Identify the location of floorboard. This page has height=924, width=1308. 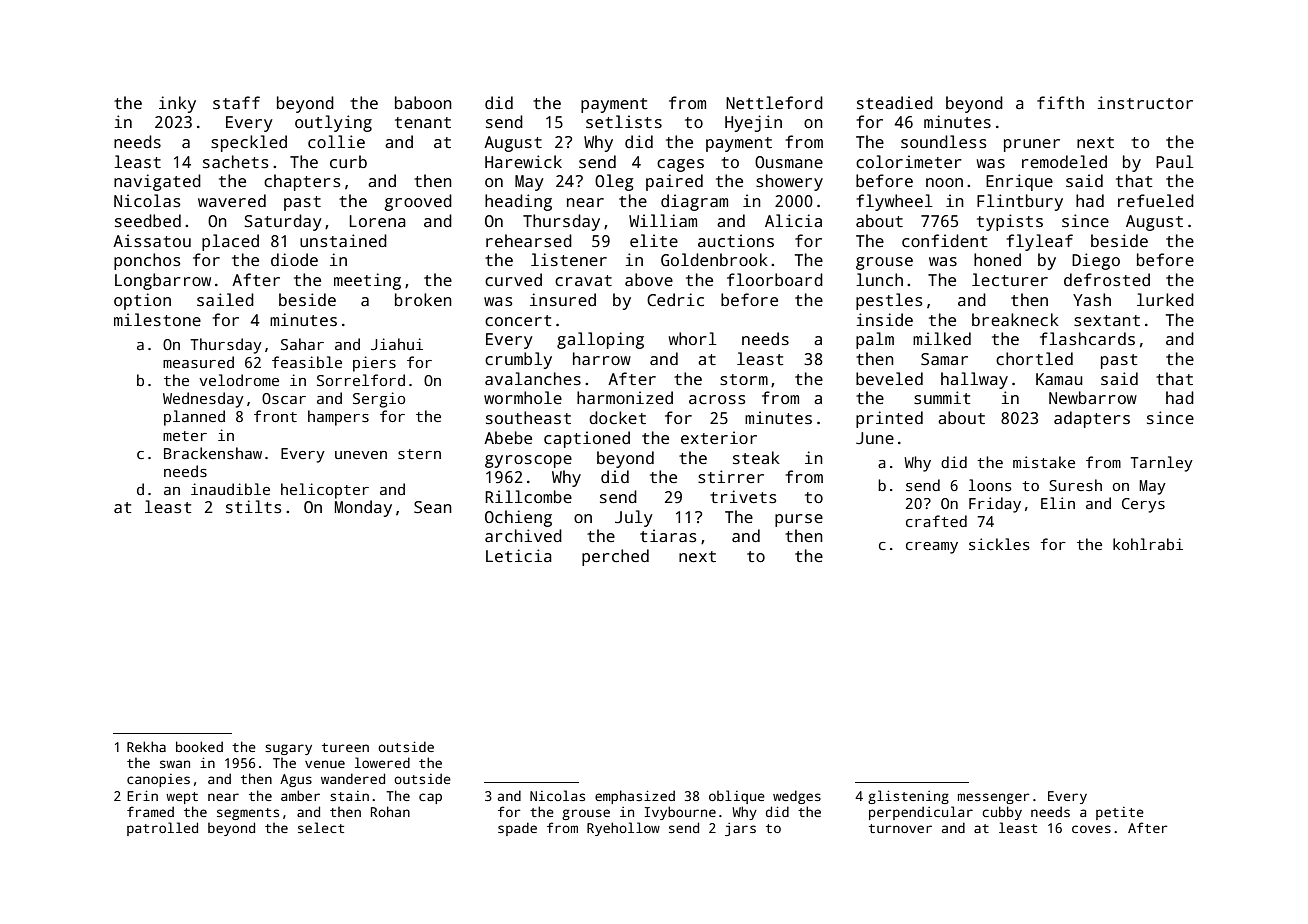
(775, 279).
